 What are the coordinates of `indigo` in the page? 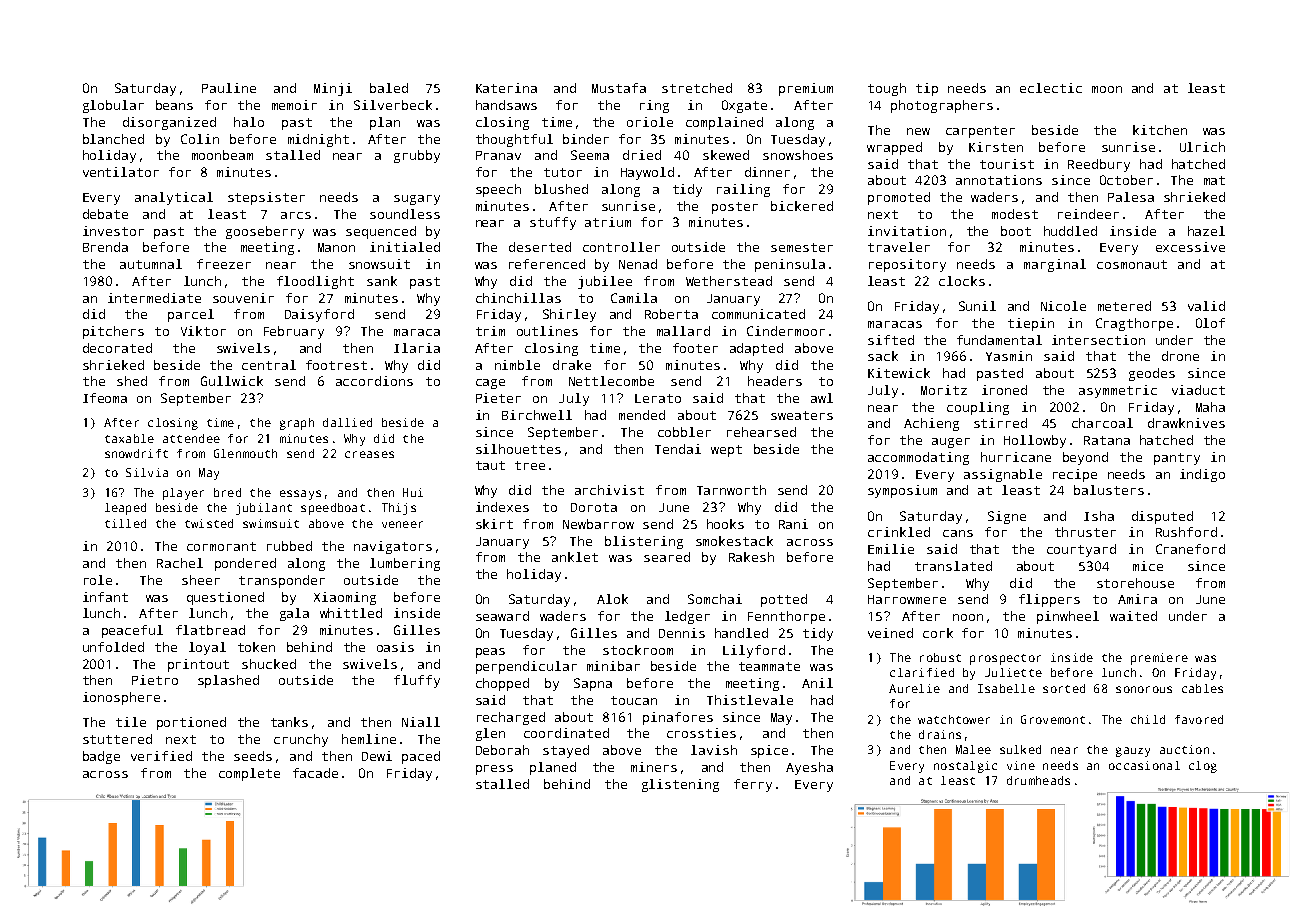 It's located at (1202, 475).
